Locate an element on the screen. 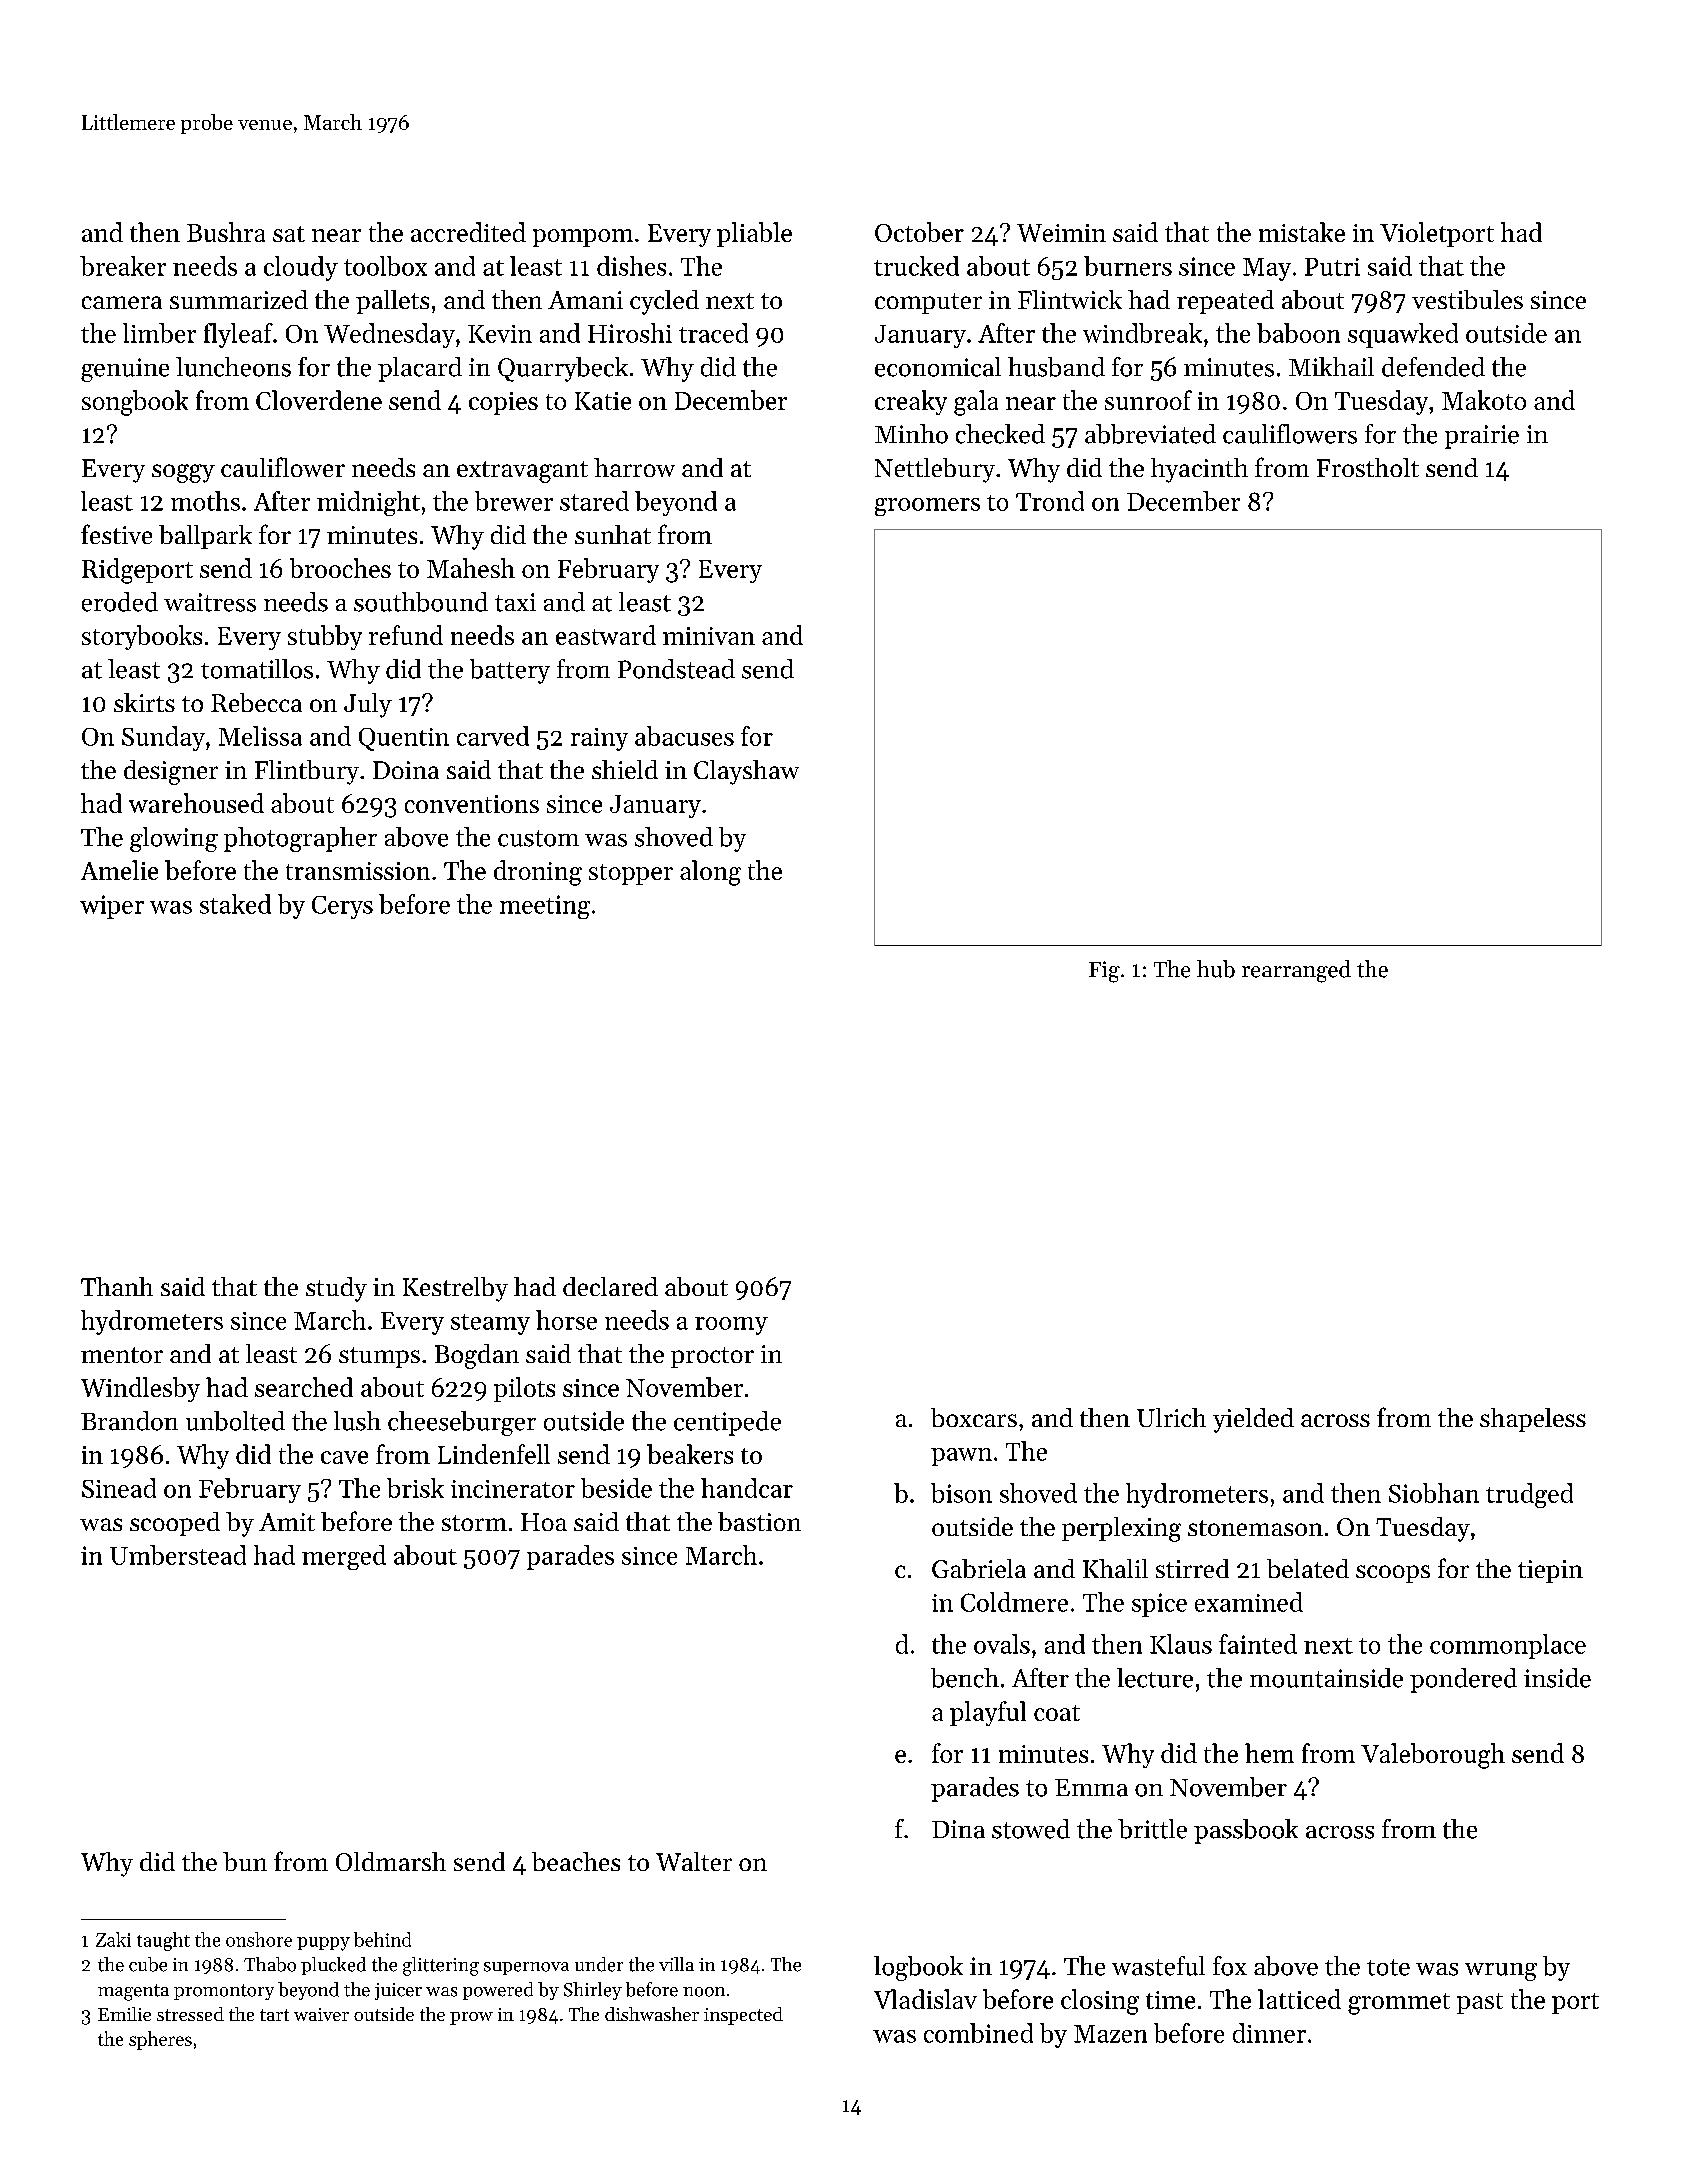 Image resolution: width=1683 pixels, height=2178 pixels. Sunday is located at coordinates (163, 738).
